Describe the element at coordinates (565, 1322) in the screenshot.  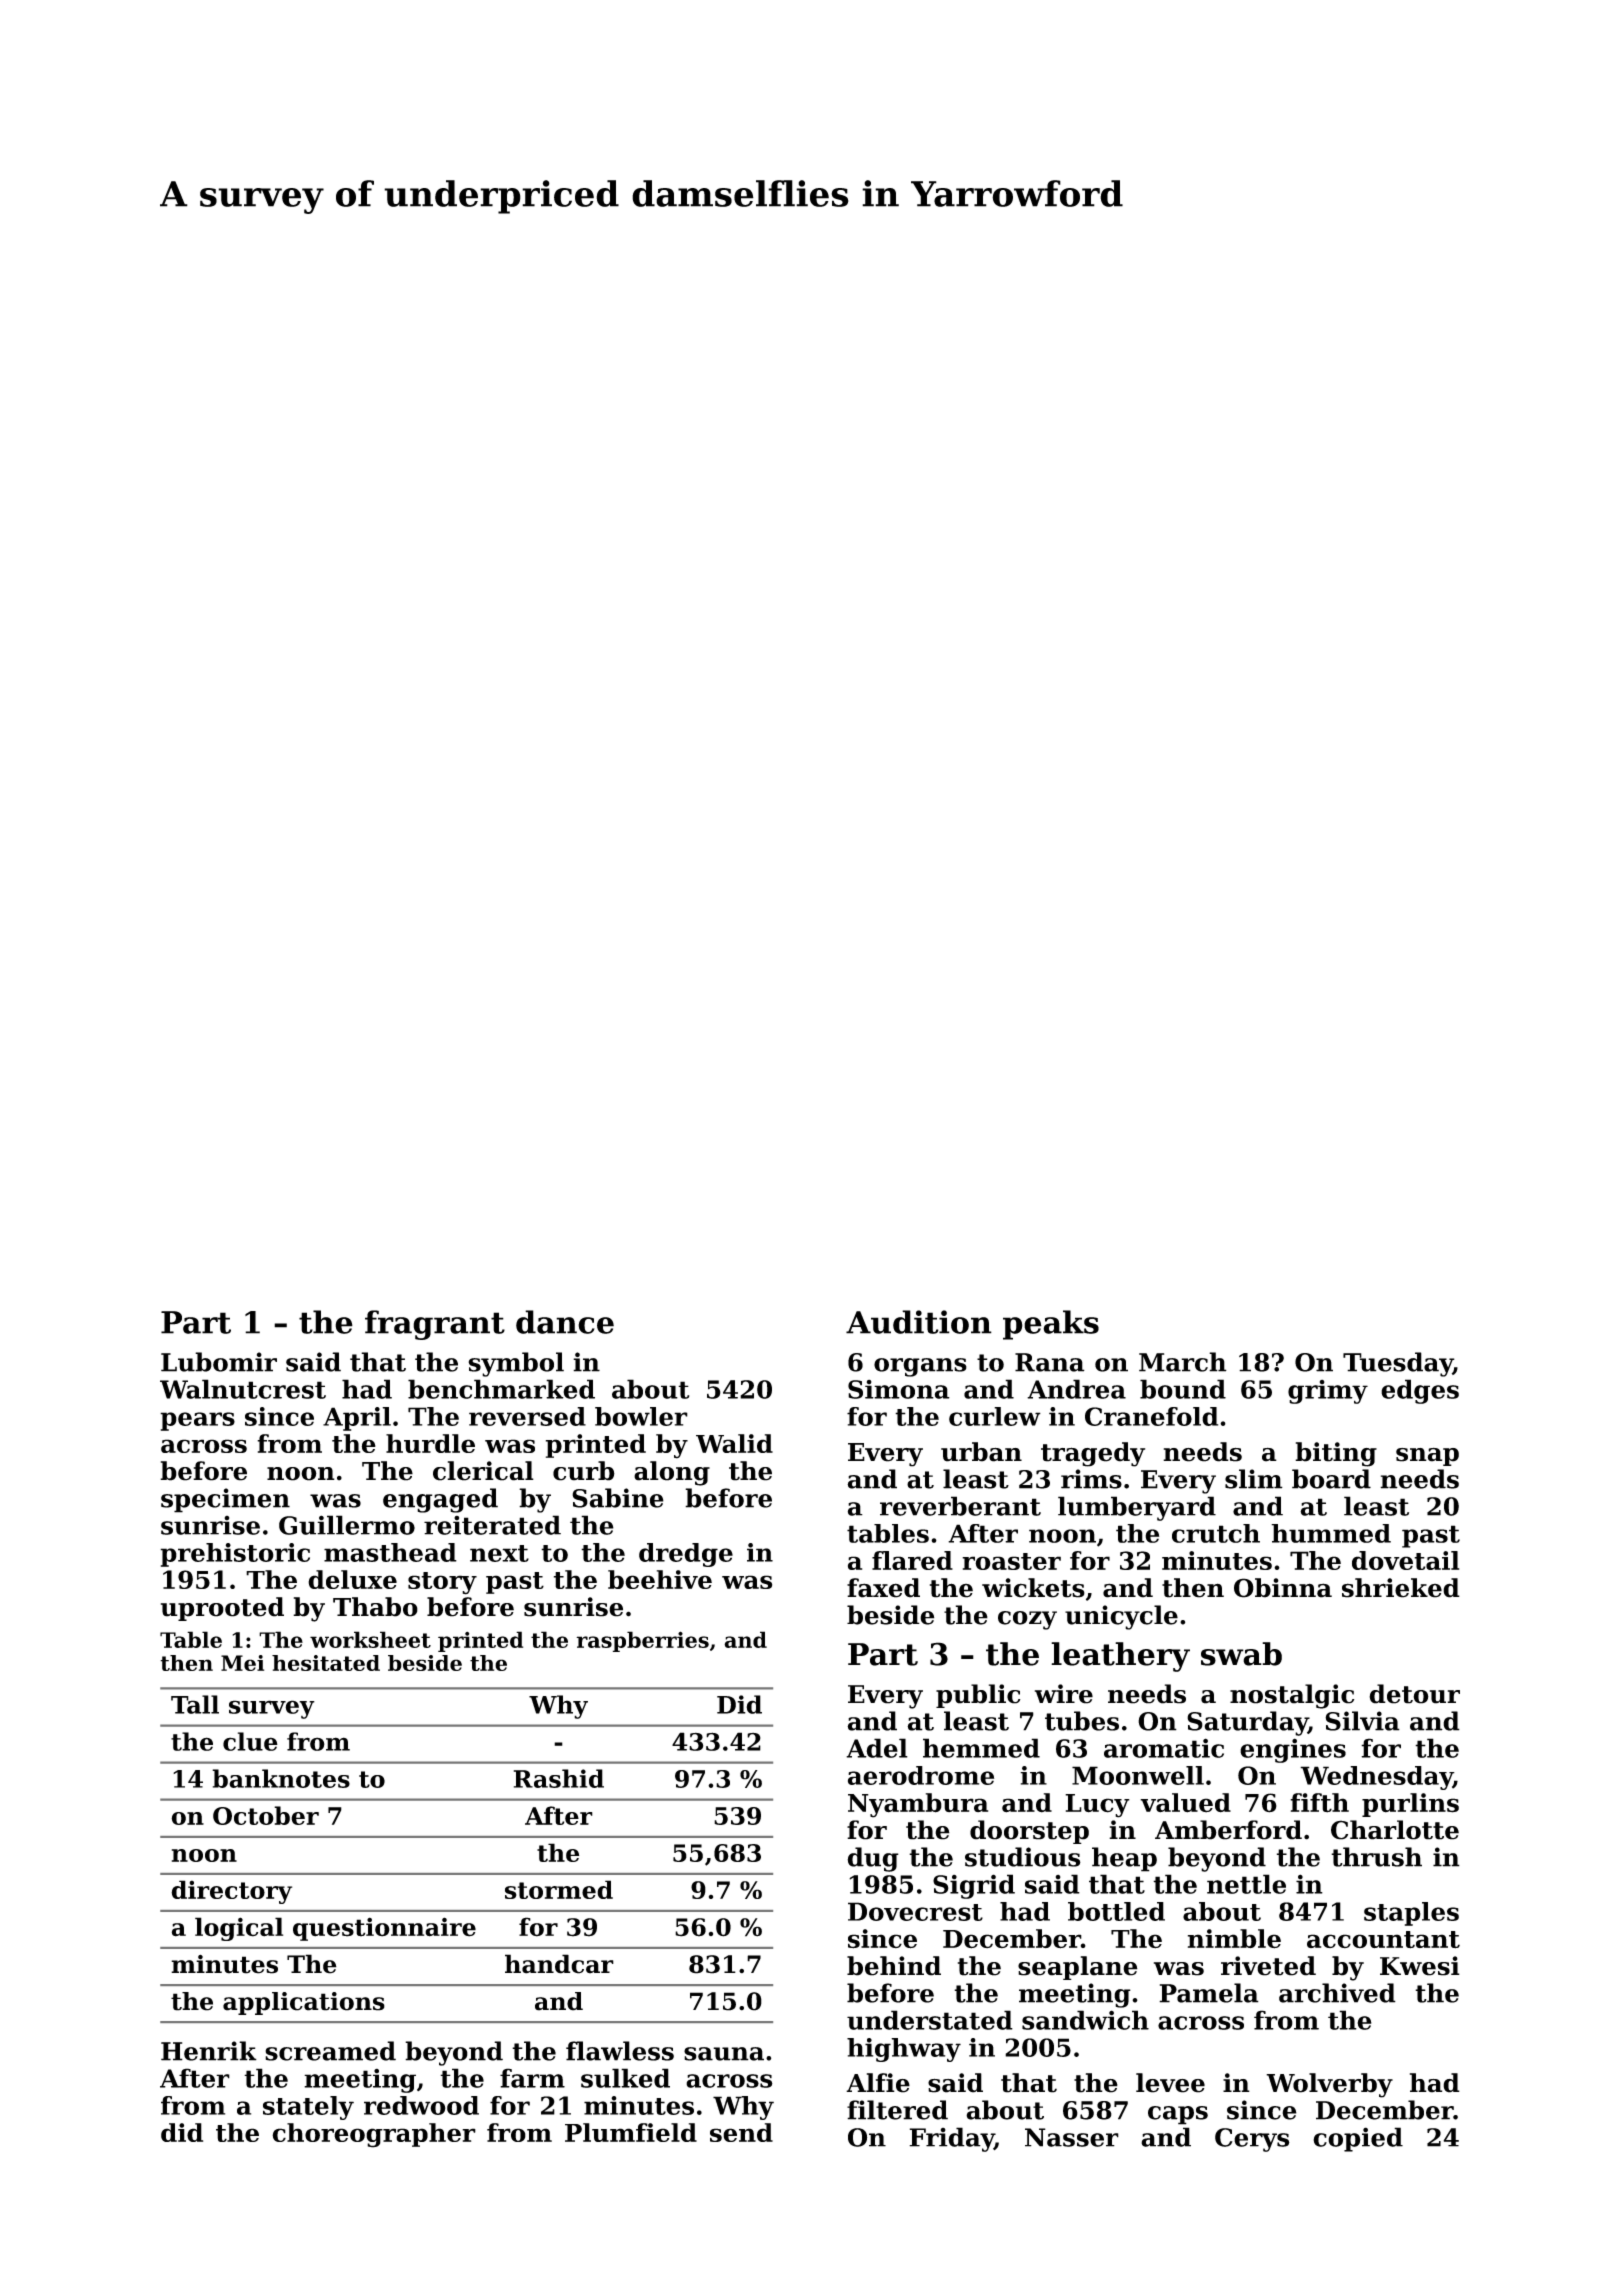
I see `dance` at that location.
